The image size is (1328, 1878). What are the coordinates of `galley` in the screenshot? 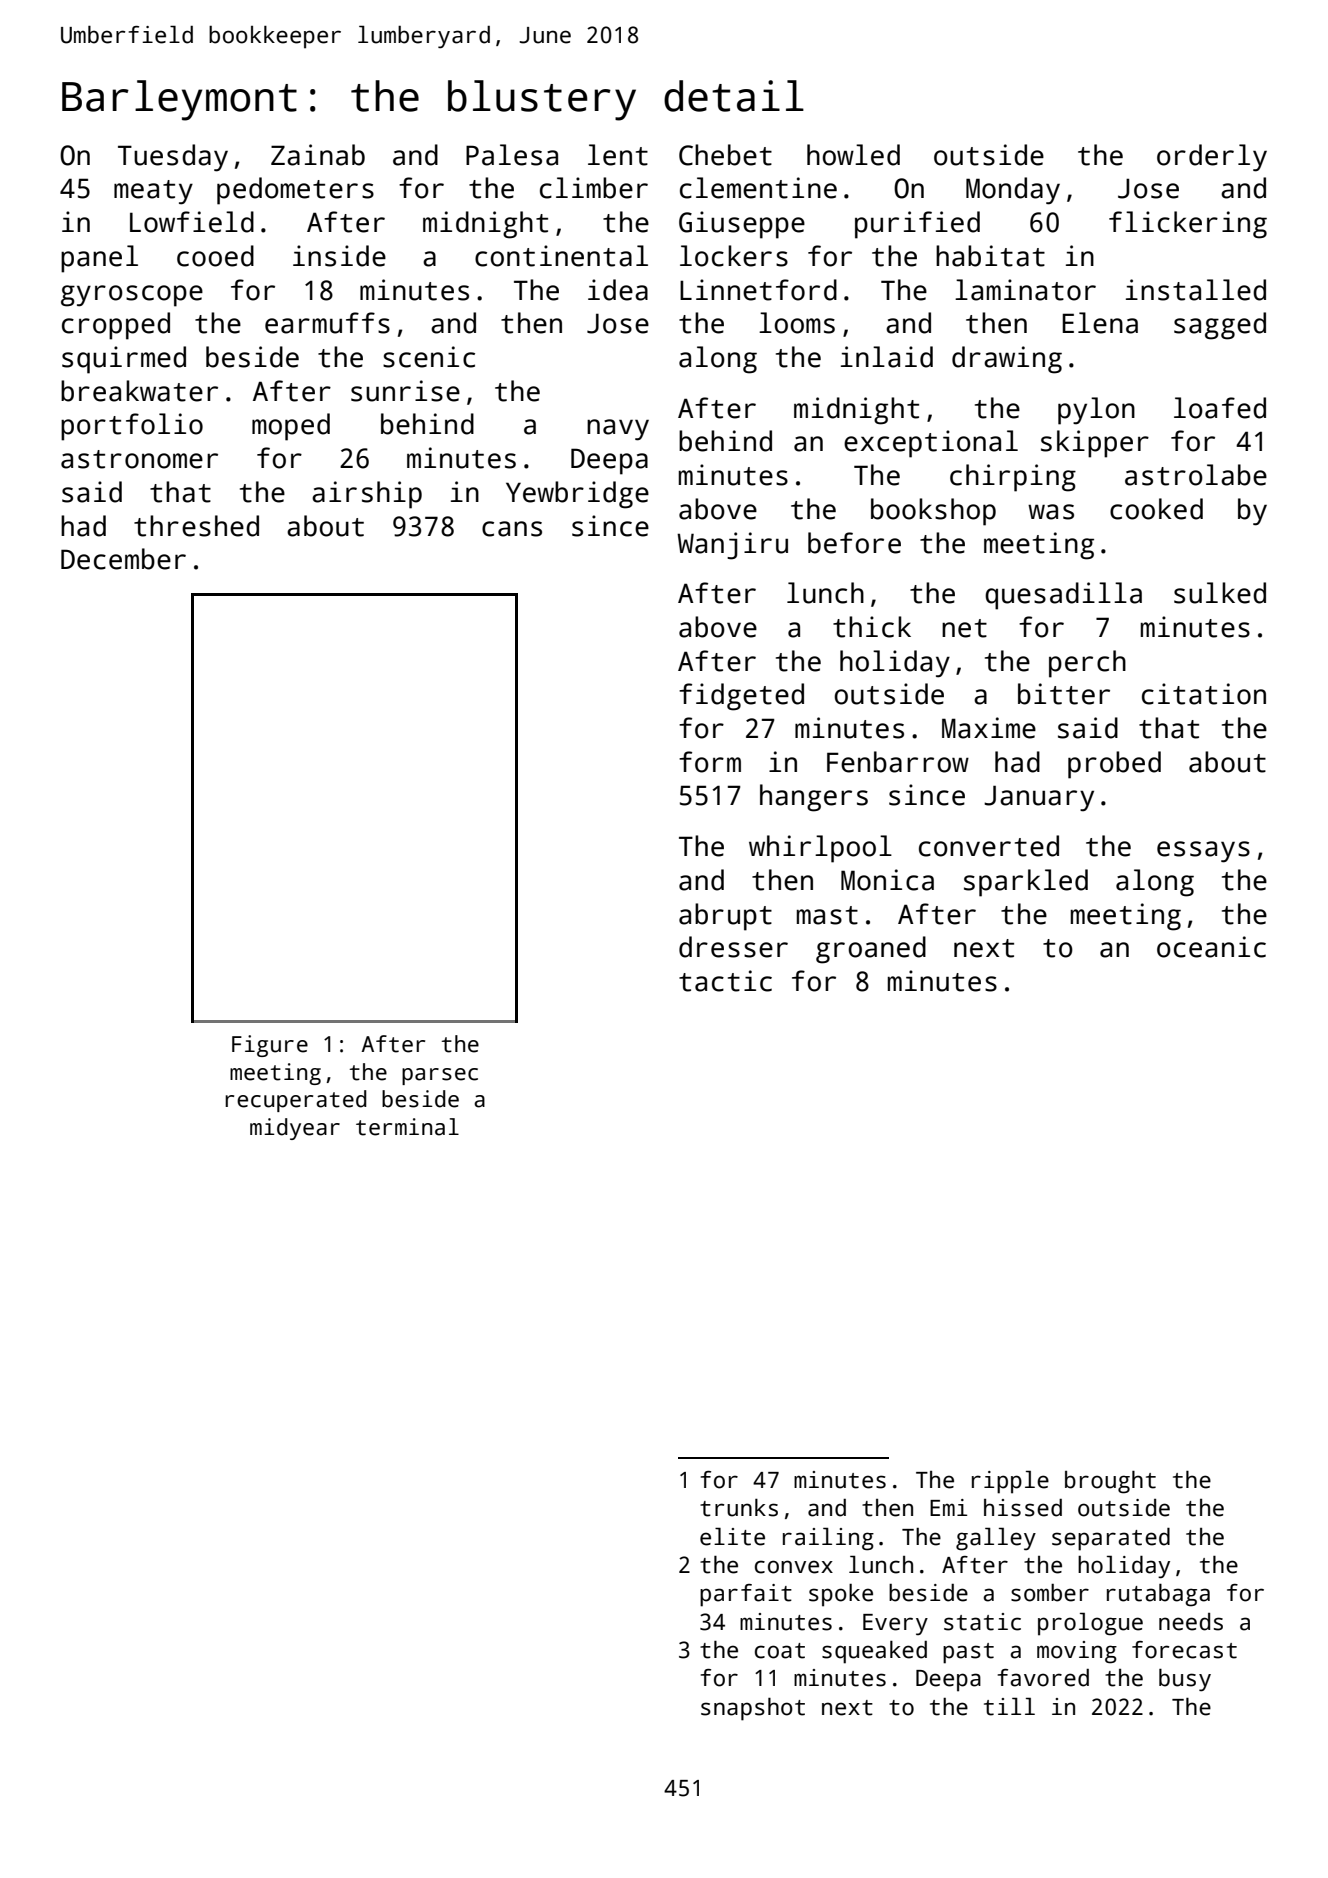 It's located at (996, 1539).
